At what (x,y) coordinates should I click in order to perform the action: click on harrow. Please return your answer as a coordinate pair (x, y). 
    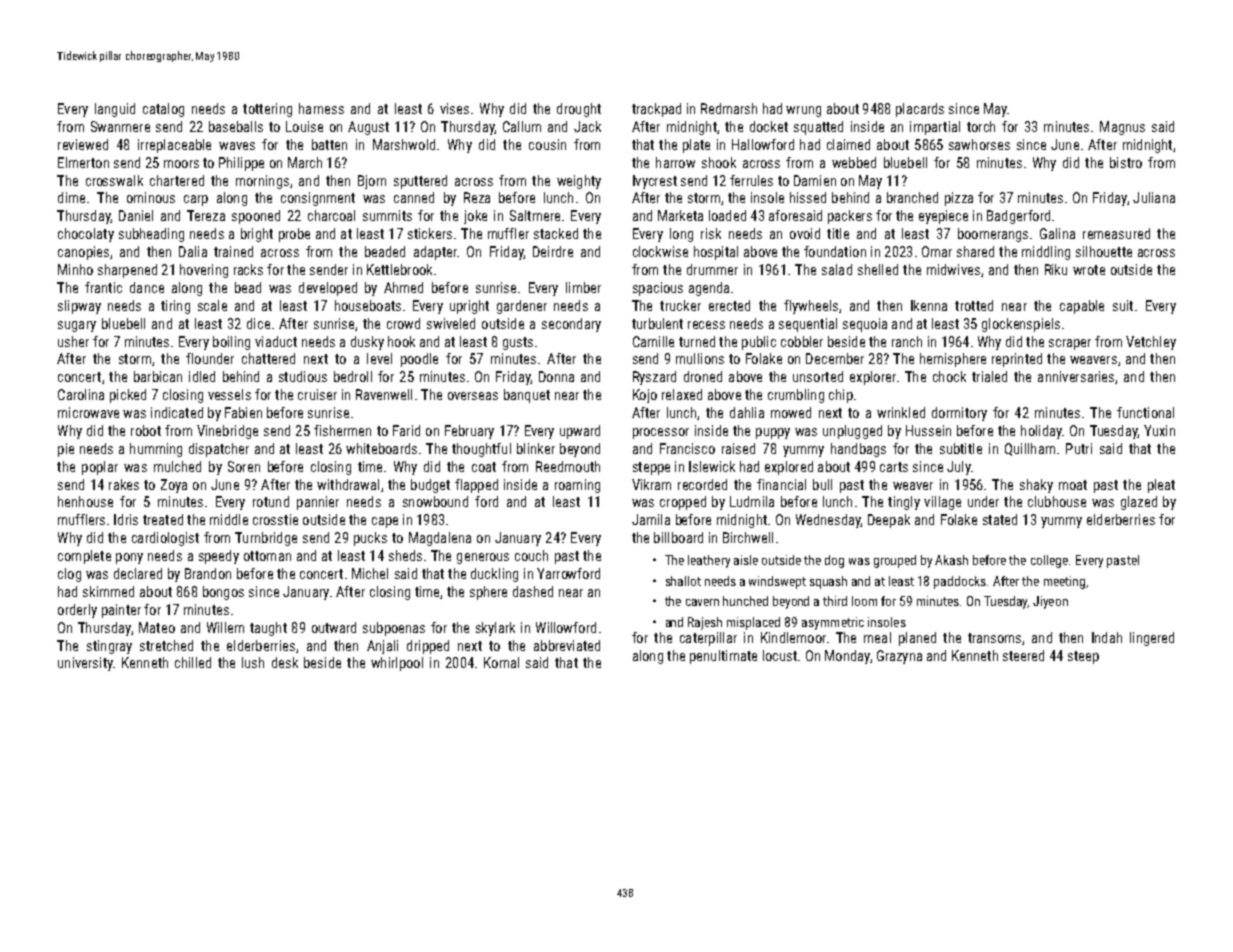
    Looking at the image, I should click on (675, 162).
